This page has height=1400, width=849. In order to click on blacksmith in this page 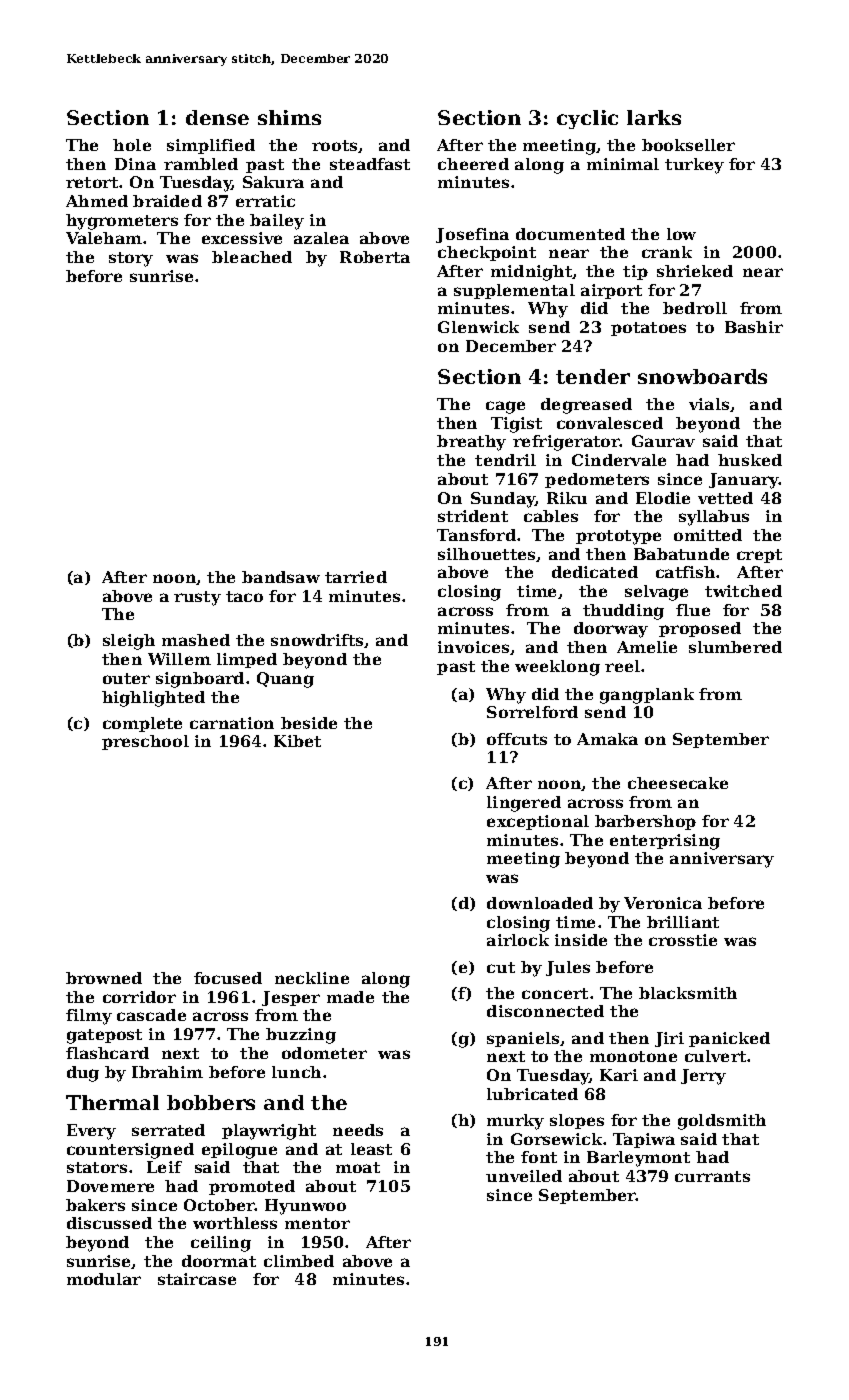, I will do `click(688, 993)`.
